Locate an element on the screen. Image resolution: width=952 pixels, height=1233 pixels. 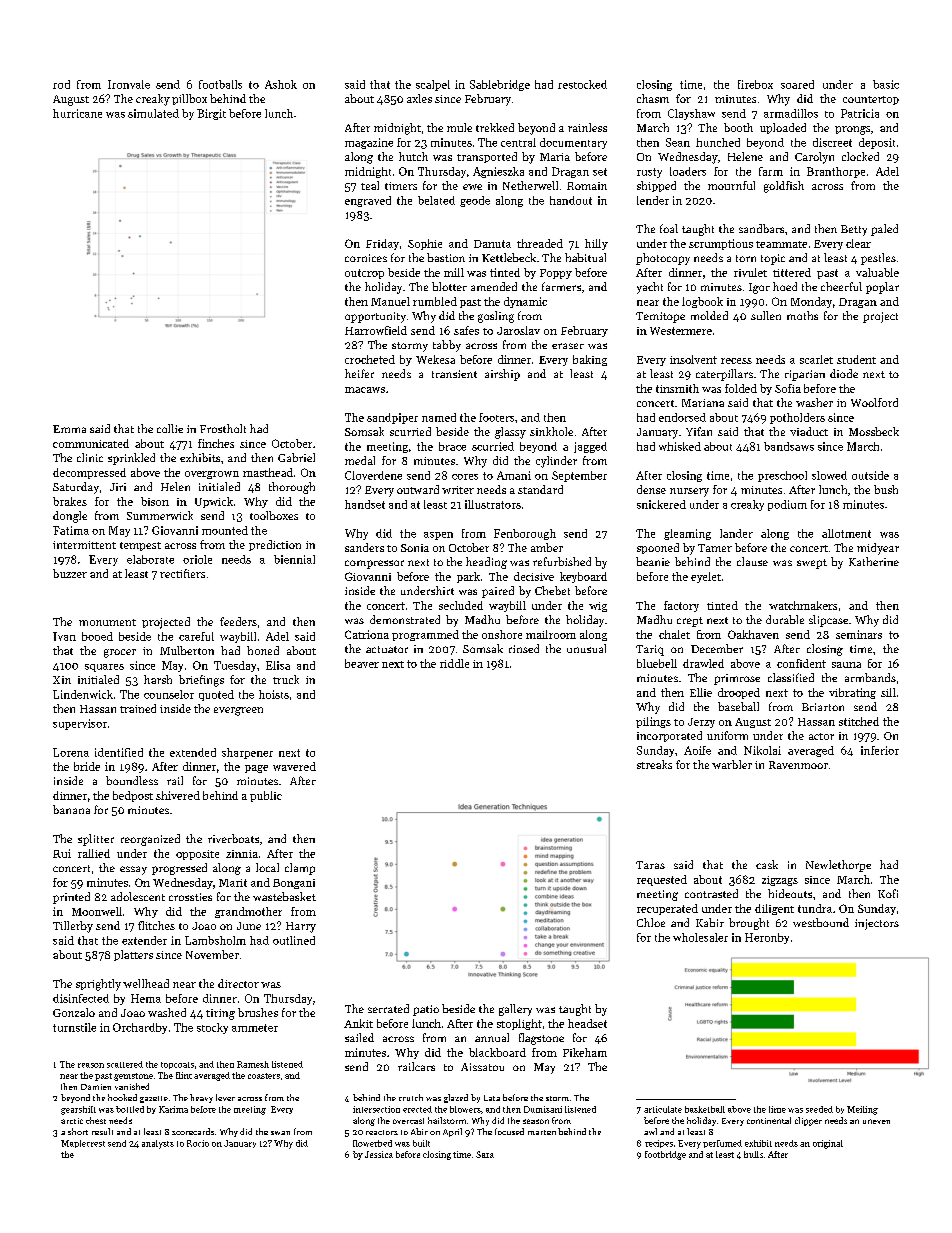
recess is located at coordinates (736, 361).
